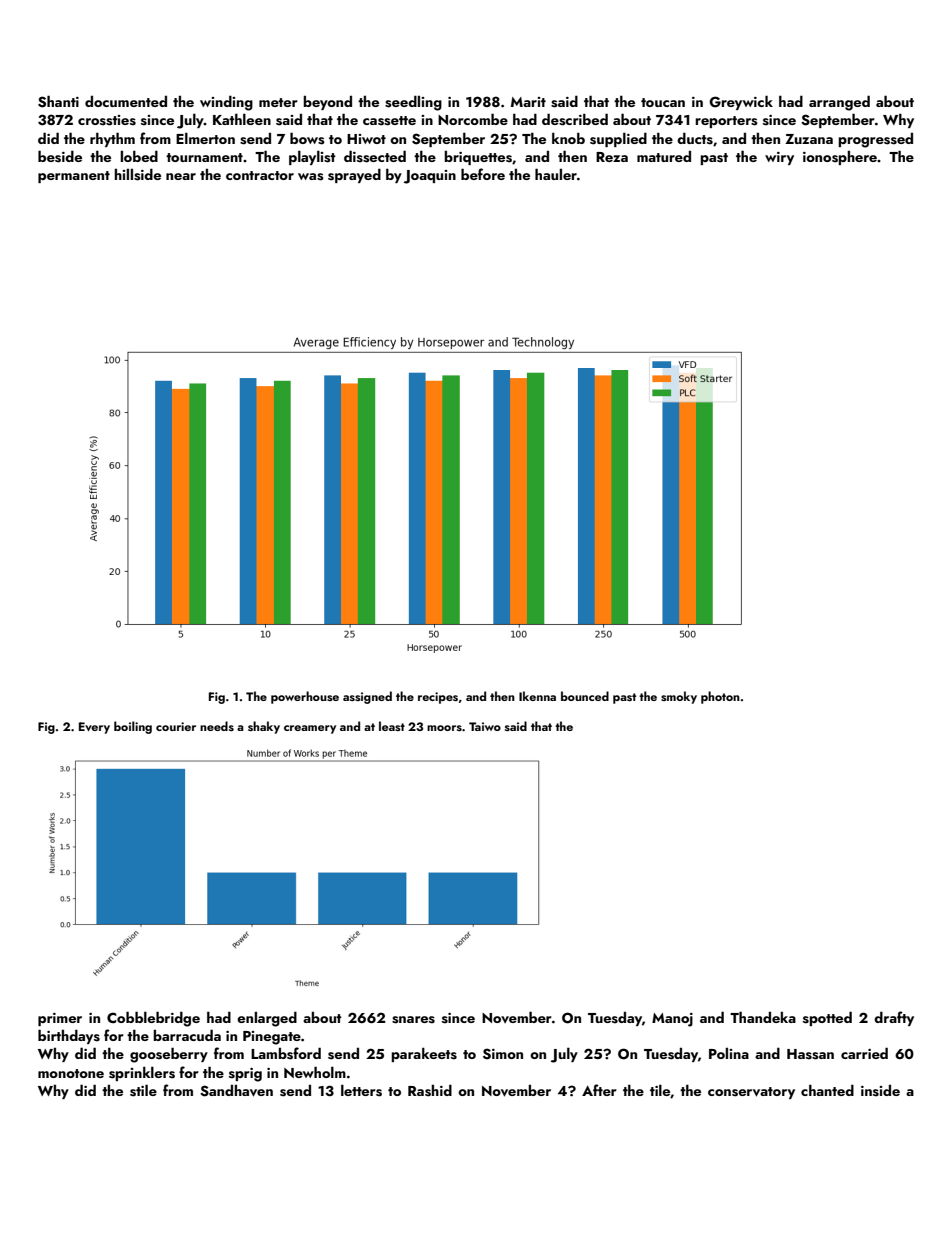  I want to click on beside, so click(60, 156).
